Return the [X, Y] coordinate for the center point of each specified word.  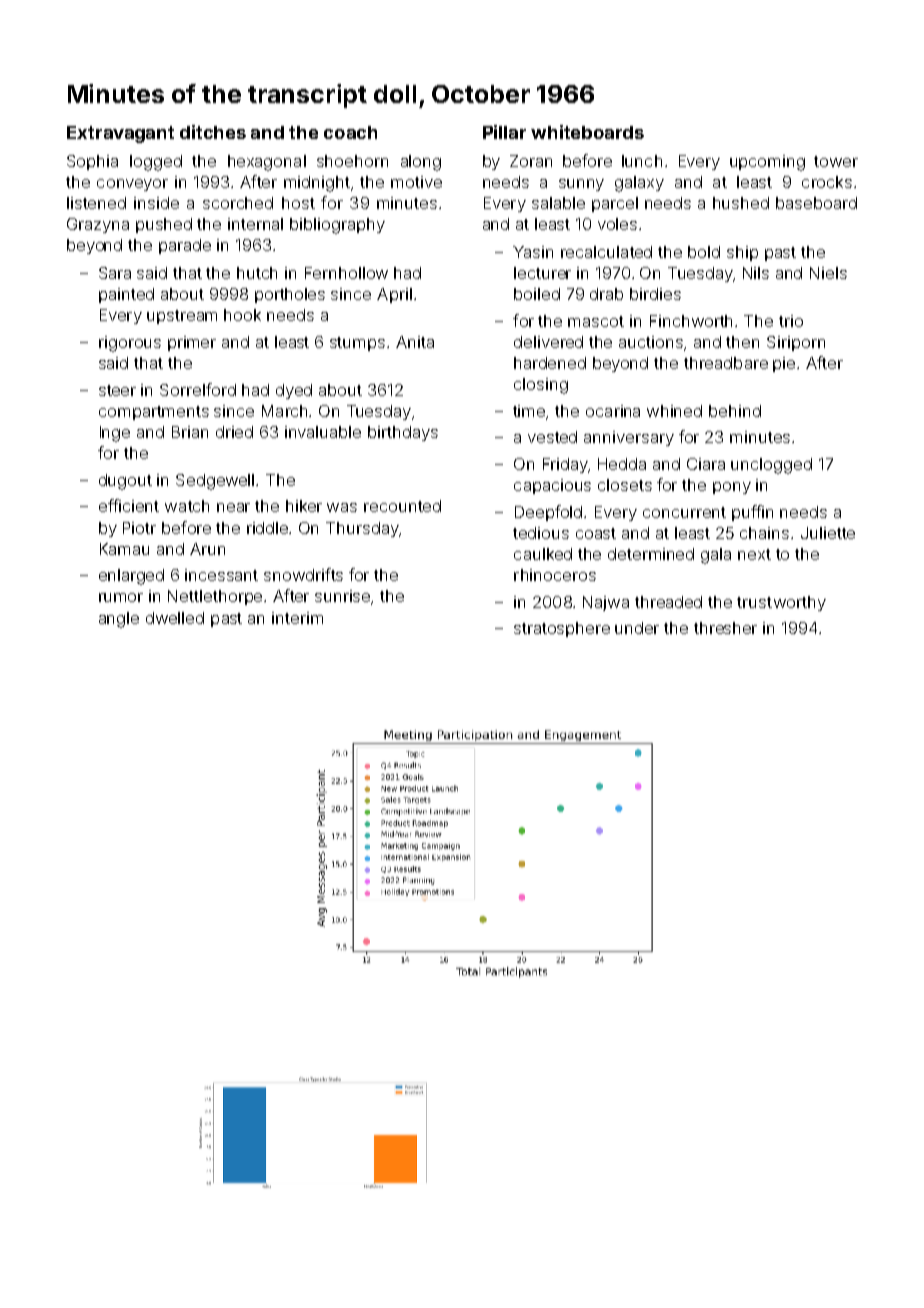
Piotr [139, 528]
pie [784, 364]
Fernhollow [346, 273]
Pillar [504, 132]
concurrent [684, 512]
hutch [257, 273]
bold [704, 252]
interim [297, 618]
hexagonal [267, 163]
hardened [550, 363]
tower [836, 161]
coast [596, 533]
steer [117, 390]
